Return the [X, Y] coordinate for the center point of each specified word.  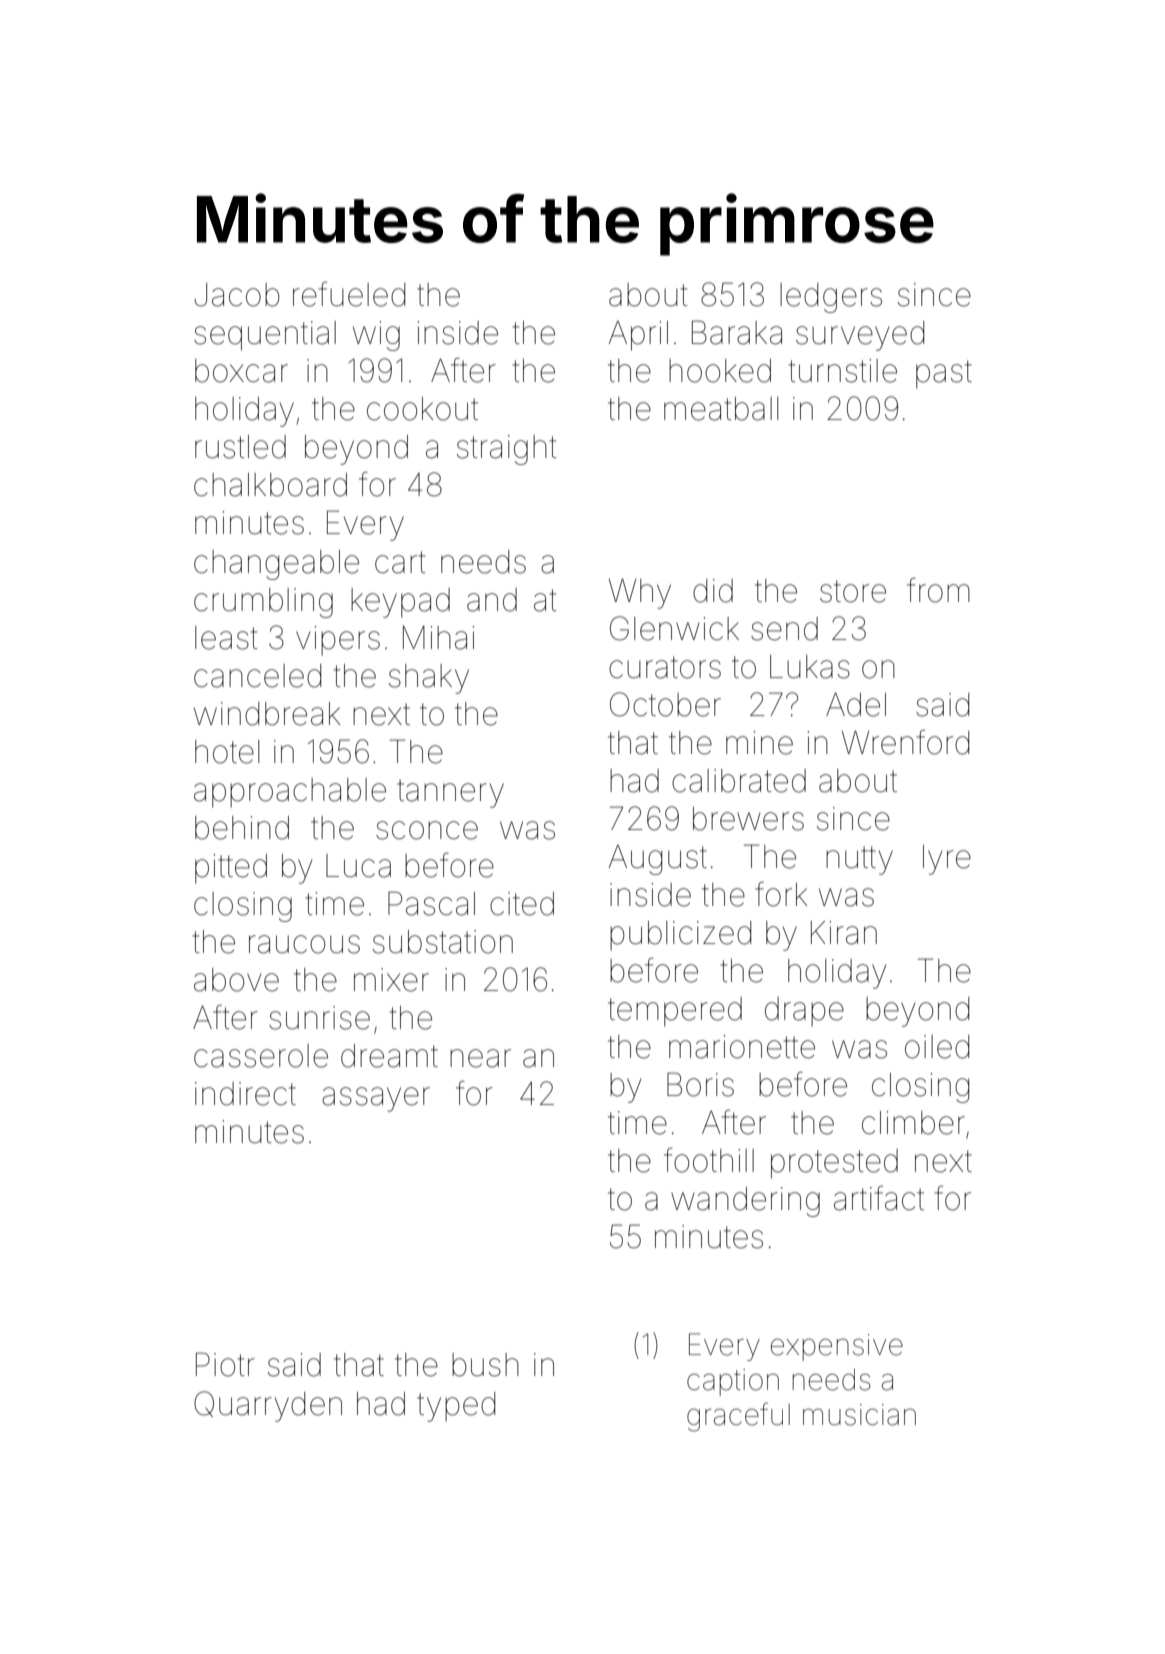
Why [640, 594]
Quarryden [268, 1406]
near [480, 1058]
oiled [937, 1047]
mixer [391, 980]
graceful [738, 1417]
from [938, 590]
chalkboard [270, 485]
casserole [261, 1056]
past [944, 374]
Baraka [737, 332]
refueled [349, 294]
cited [522, 904]
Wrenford [905, 742]
